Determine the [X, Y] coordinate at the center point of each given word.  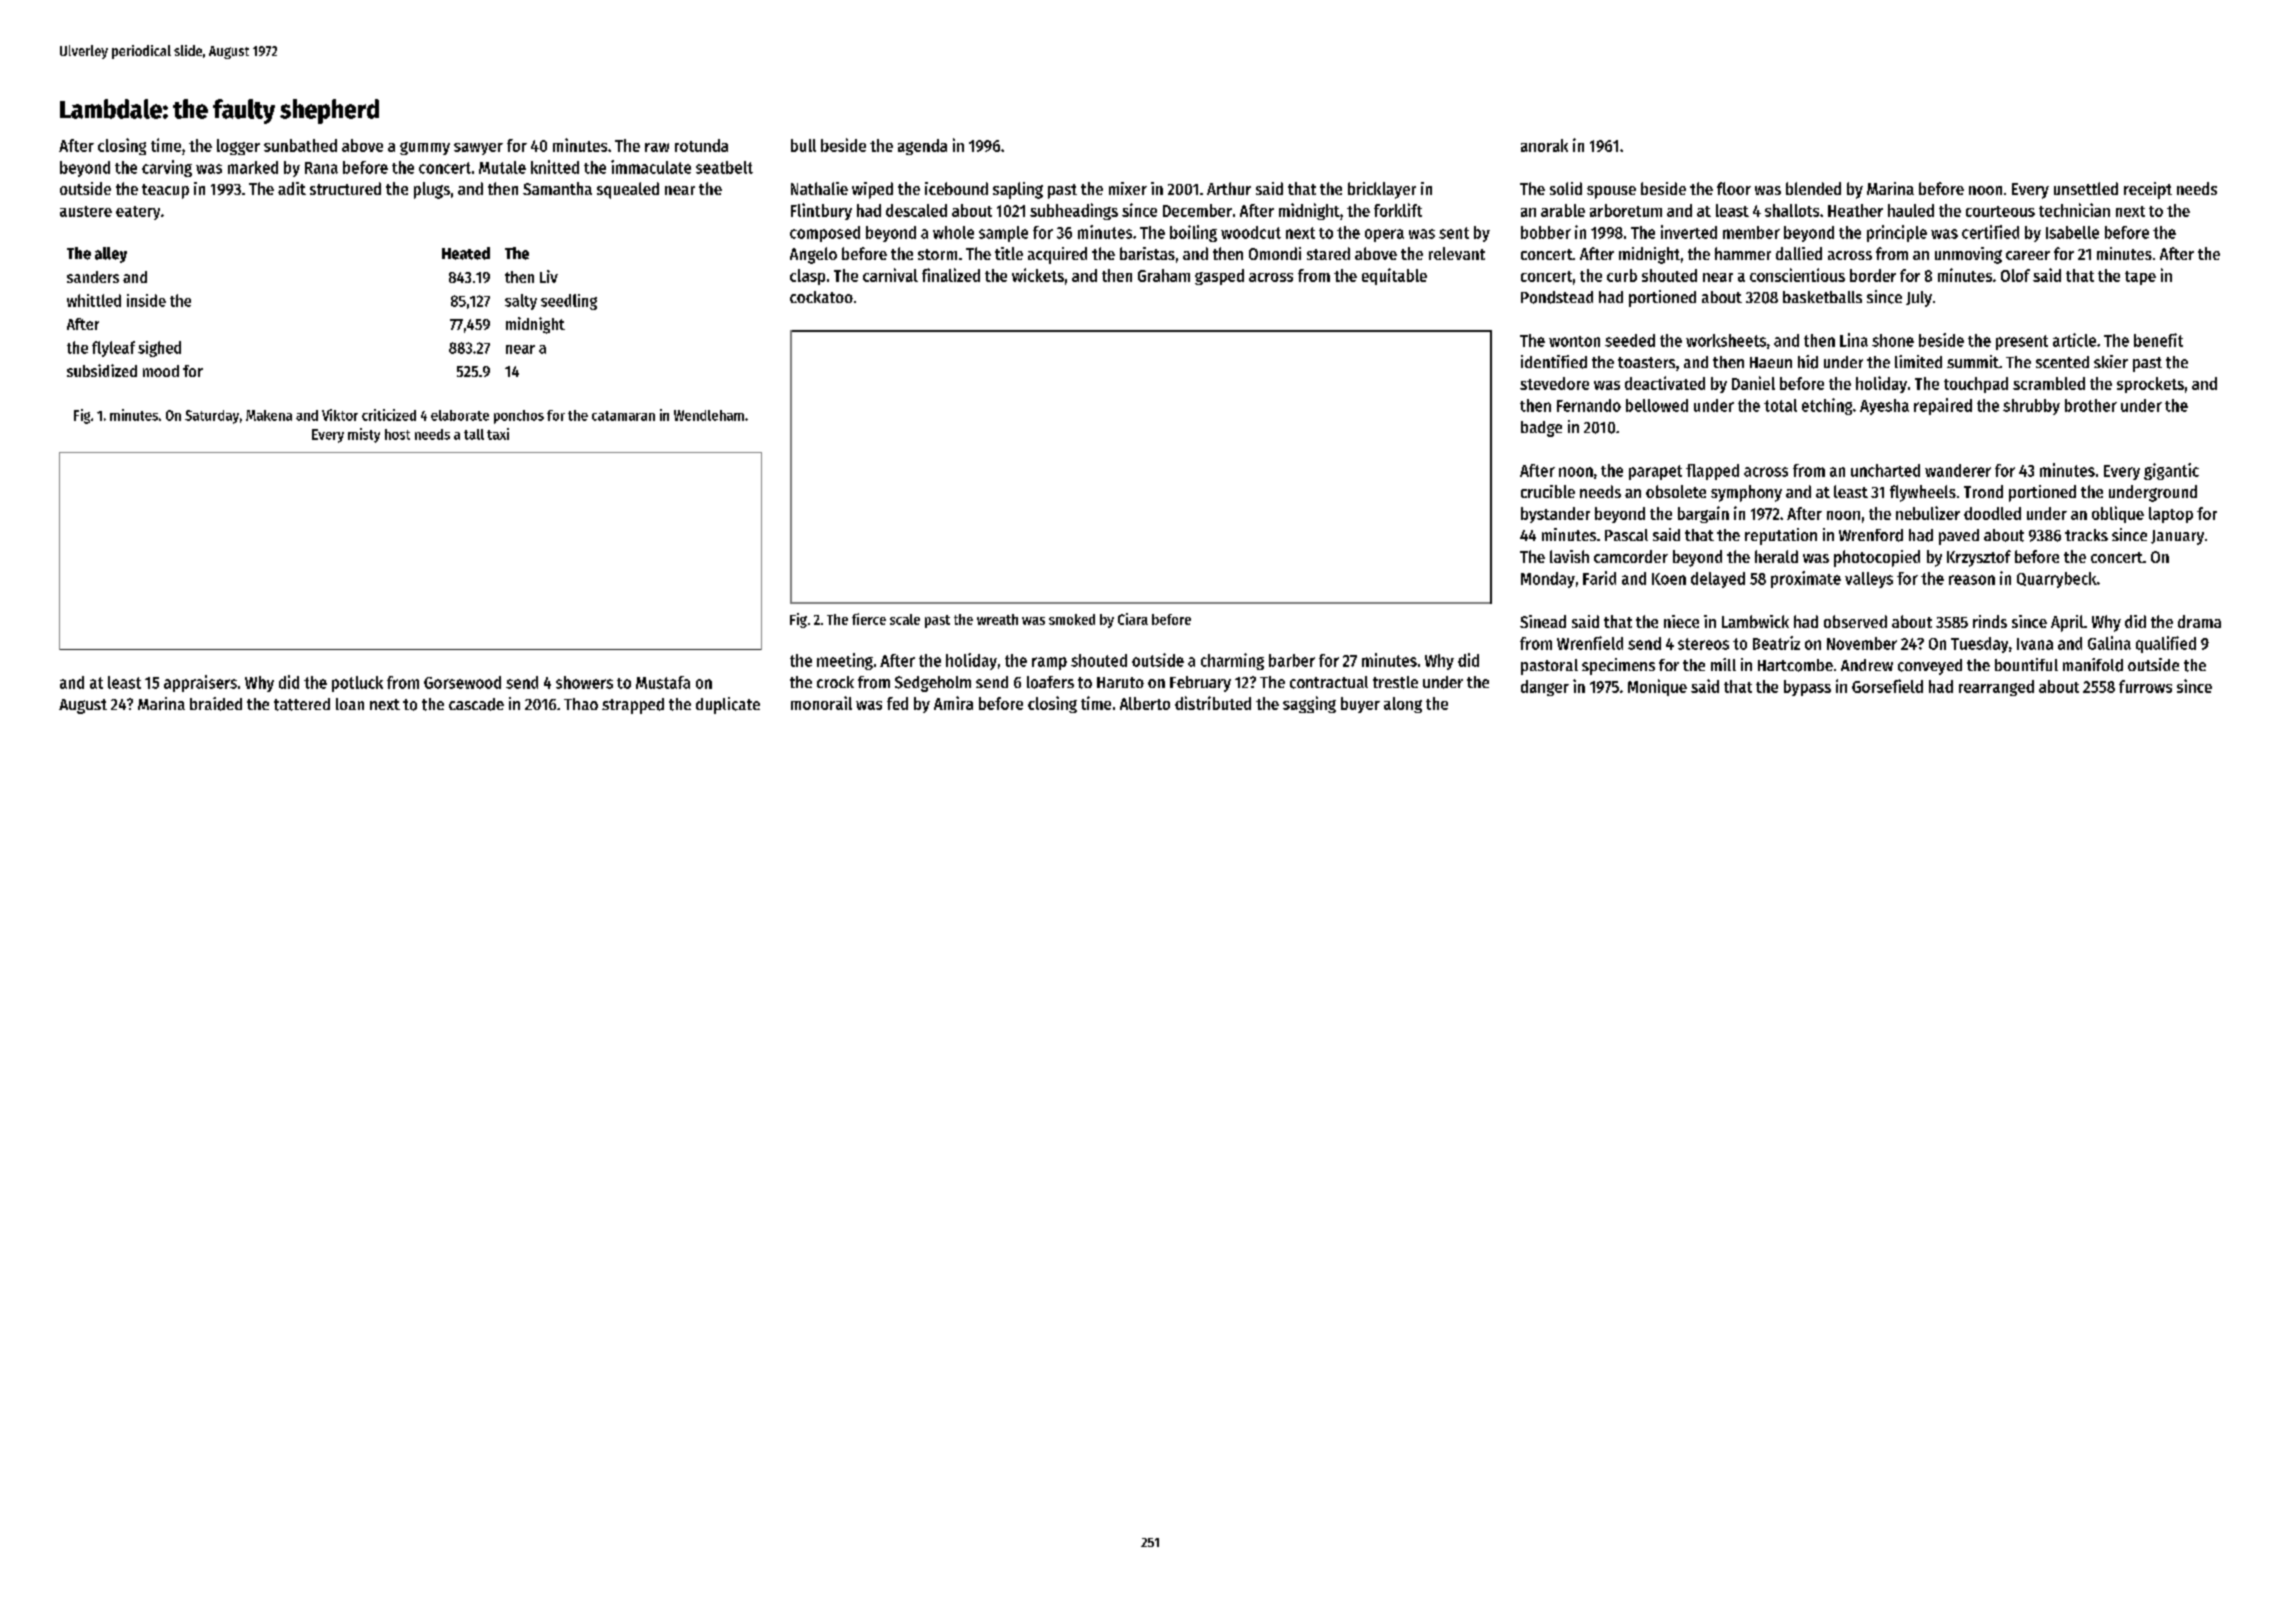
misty [364, 435]
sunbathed [300, 145]
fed [897, 703]
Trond [1983, 491]
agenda [922, 147]
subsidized [102, 370]
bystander [1555, 515]
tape [2140, 278]
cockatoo [821, 297]
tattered [302, 704]
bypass [1807, 688]
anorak [1544, 145]
